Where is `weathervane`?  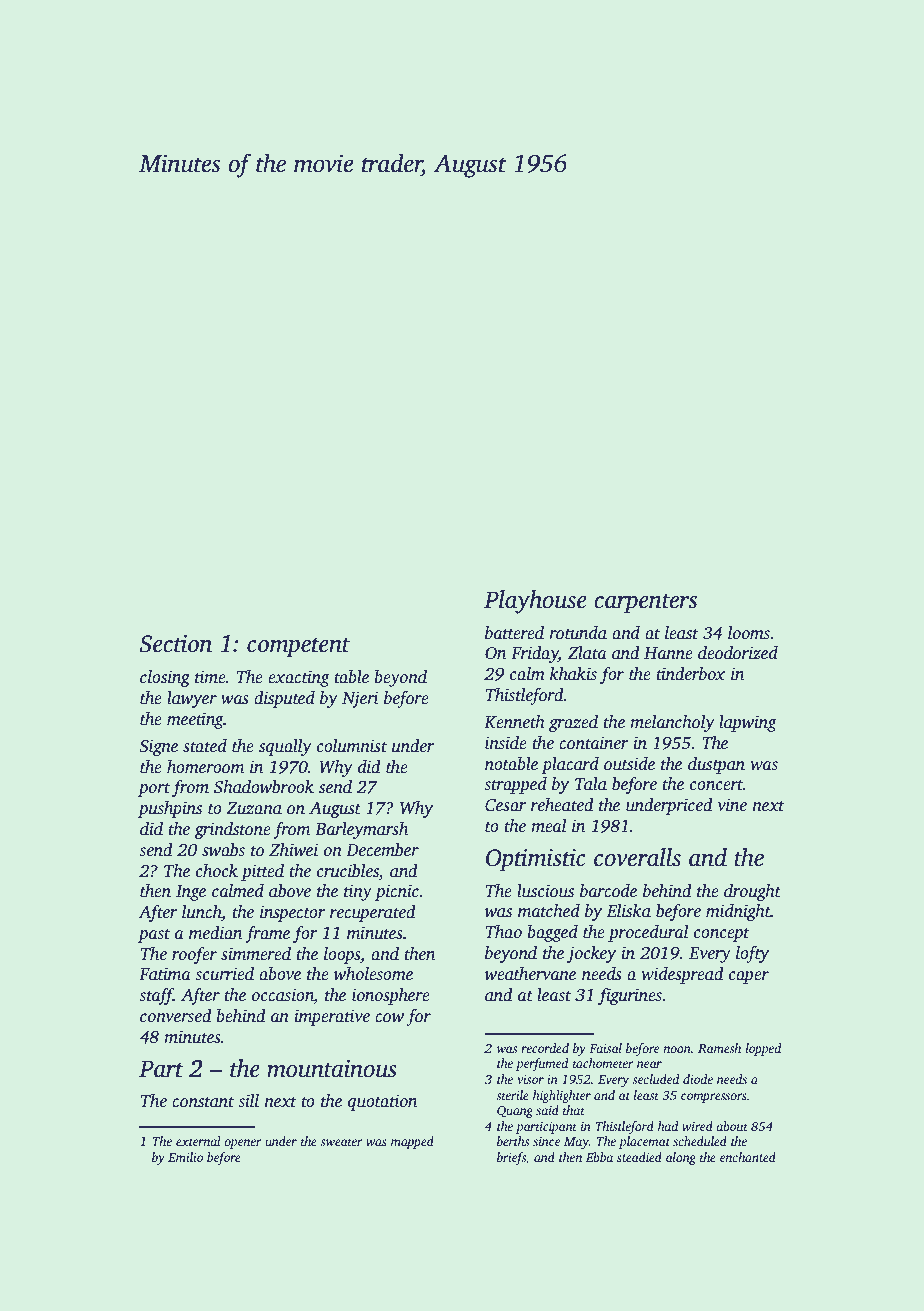
weathervane is located at coordinates (530, 974).
